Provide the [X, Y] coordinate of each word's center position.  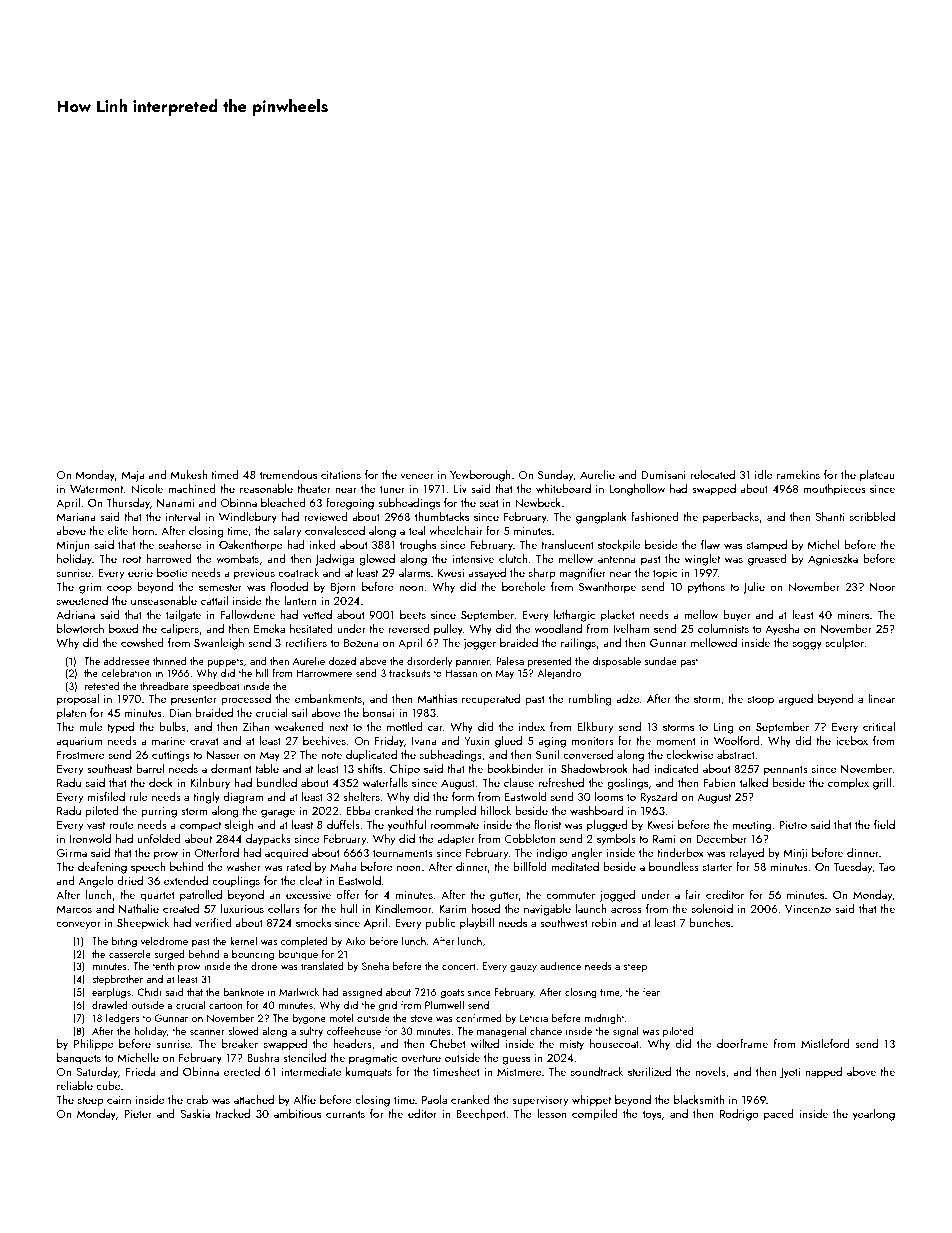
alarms [414, 572]
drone [264, 966]
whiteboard [563, 488]
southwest [563, 922]
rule [139, 796]
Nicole [147, 488]
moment [675, 741]
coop [119, 589]
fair [693, 894]
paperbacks [731, 518]
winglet [702, 560]
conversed [588, 754]
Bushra [263, 1057]
